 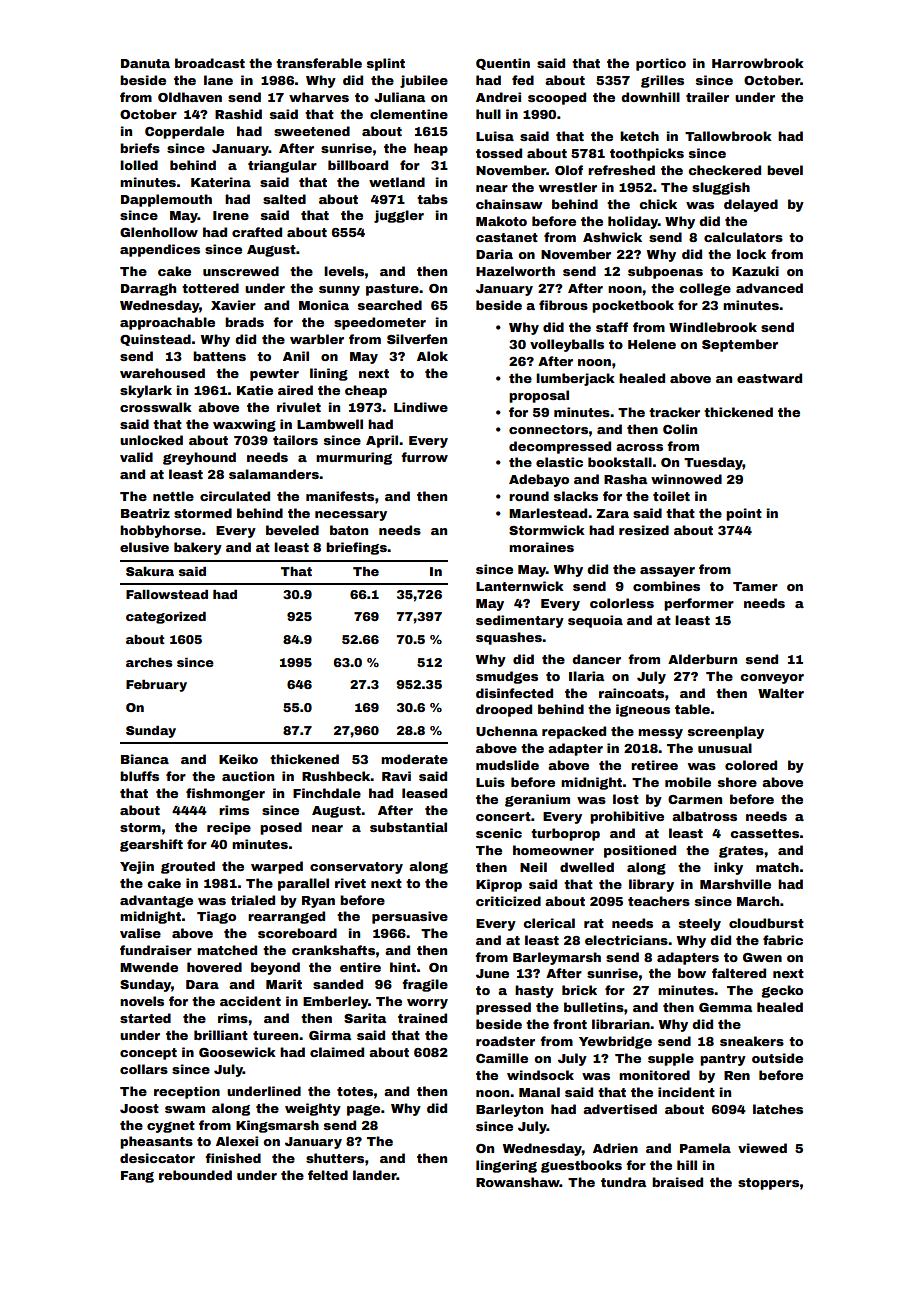 I want to click on eastward, so click(x=769, y=378).
